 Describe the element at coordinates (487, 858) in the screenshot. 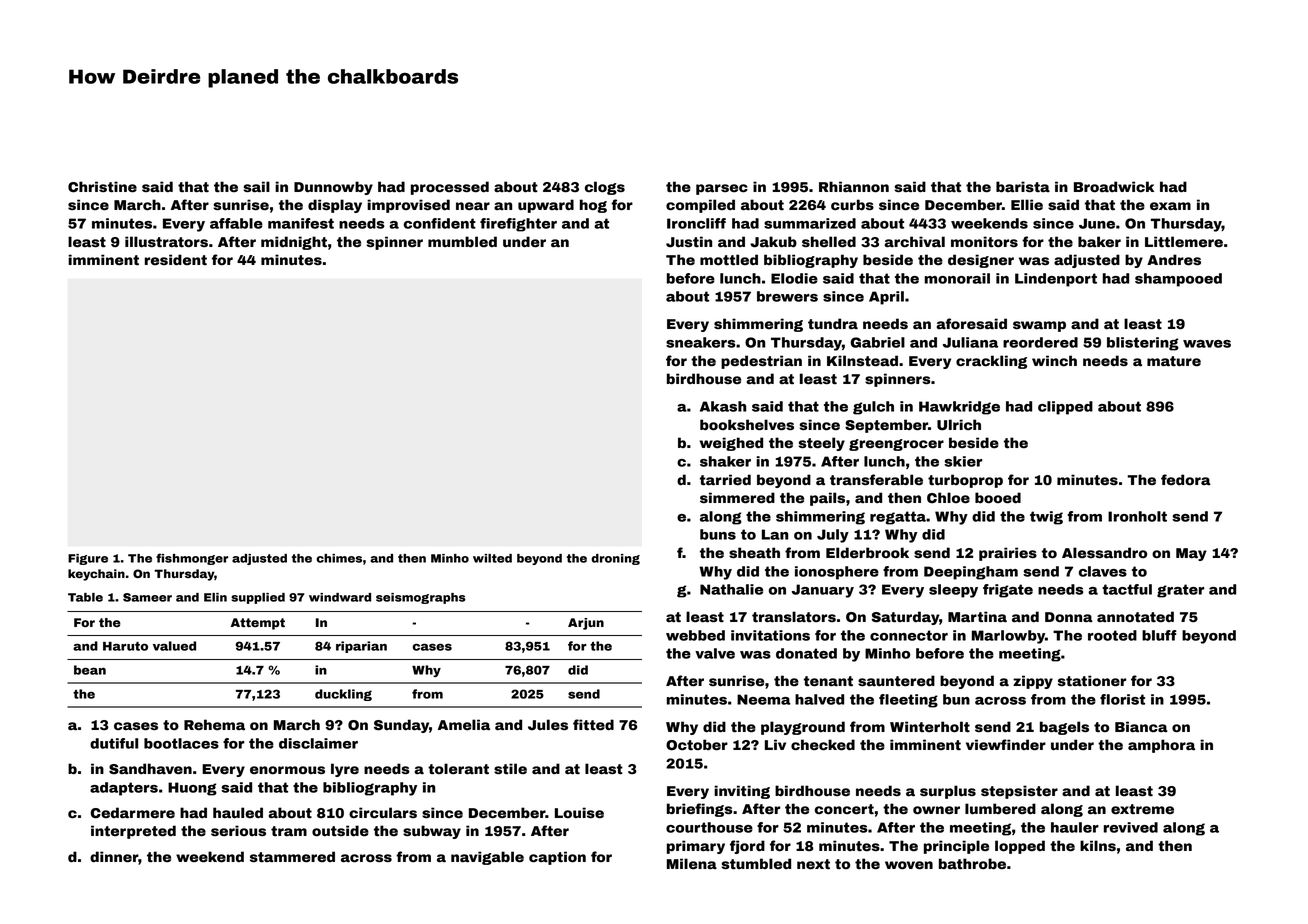

I see `navigable` at that location.
